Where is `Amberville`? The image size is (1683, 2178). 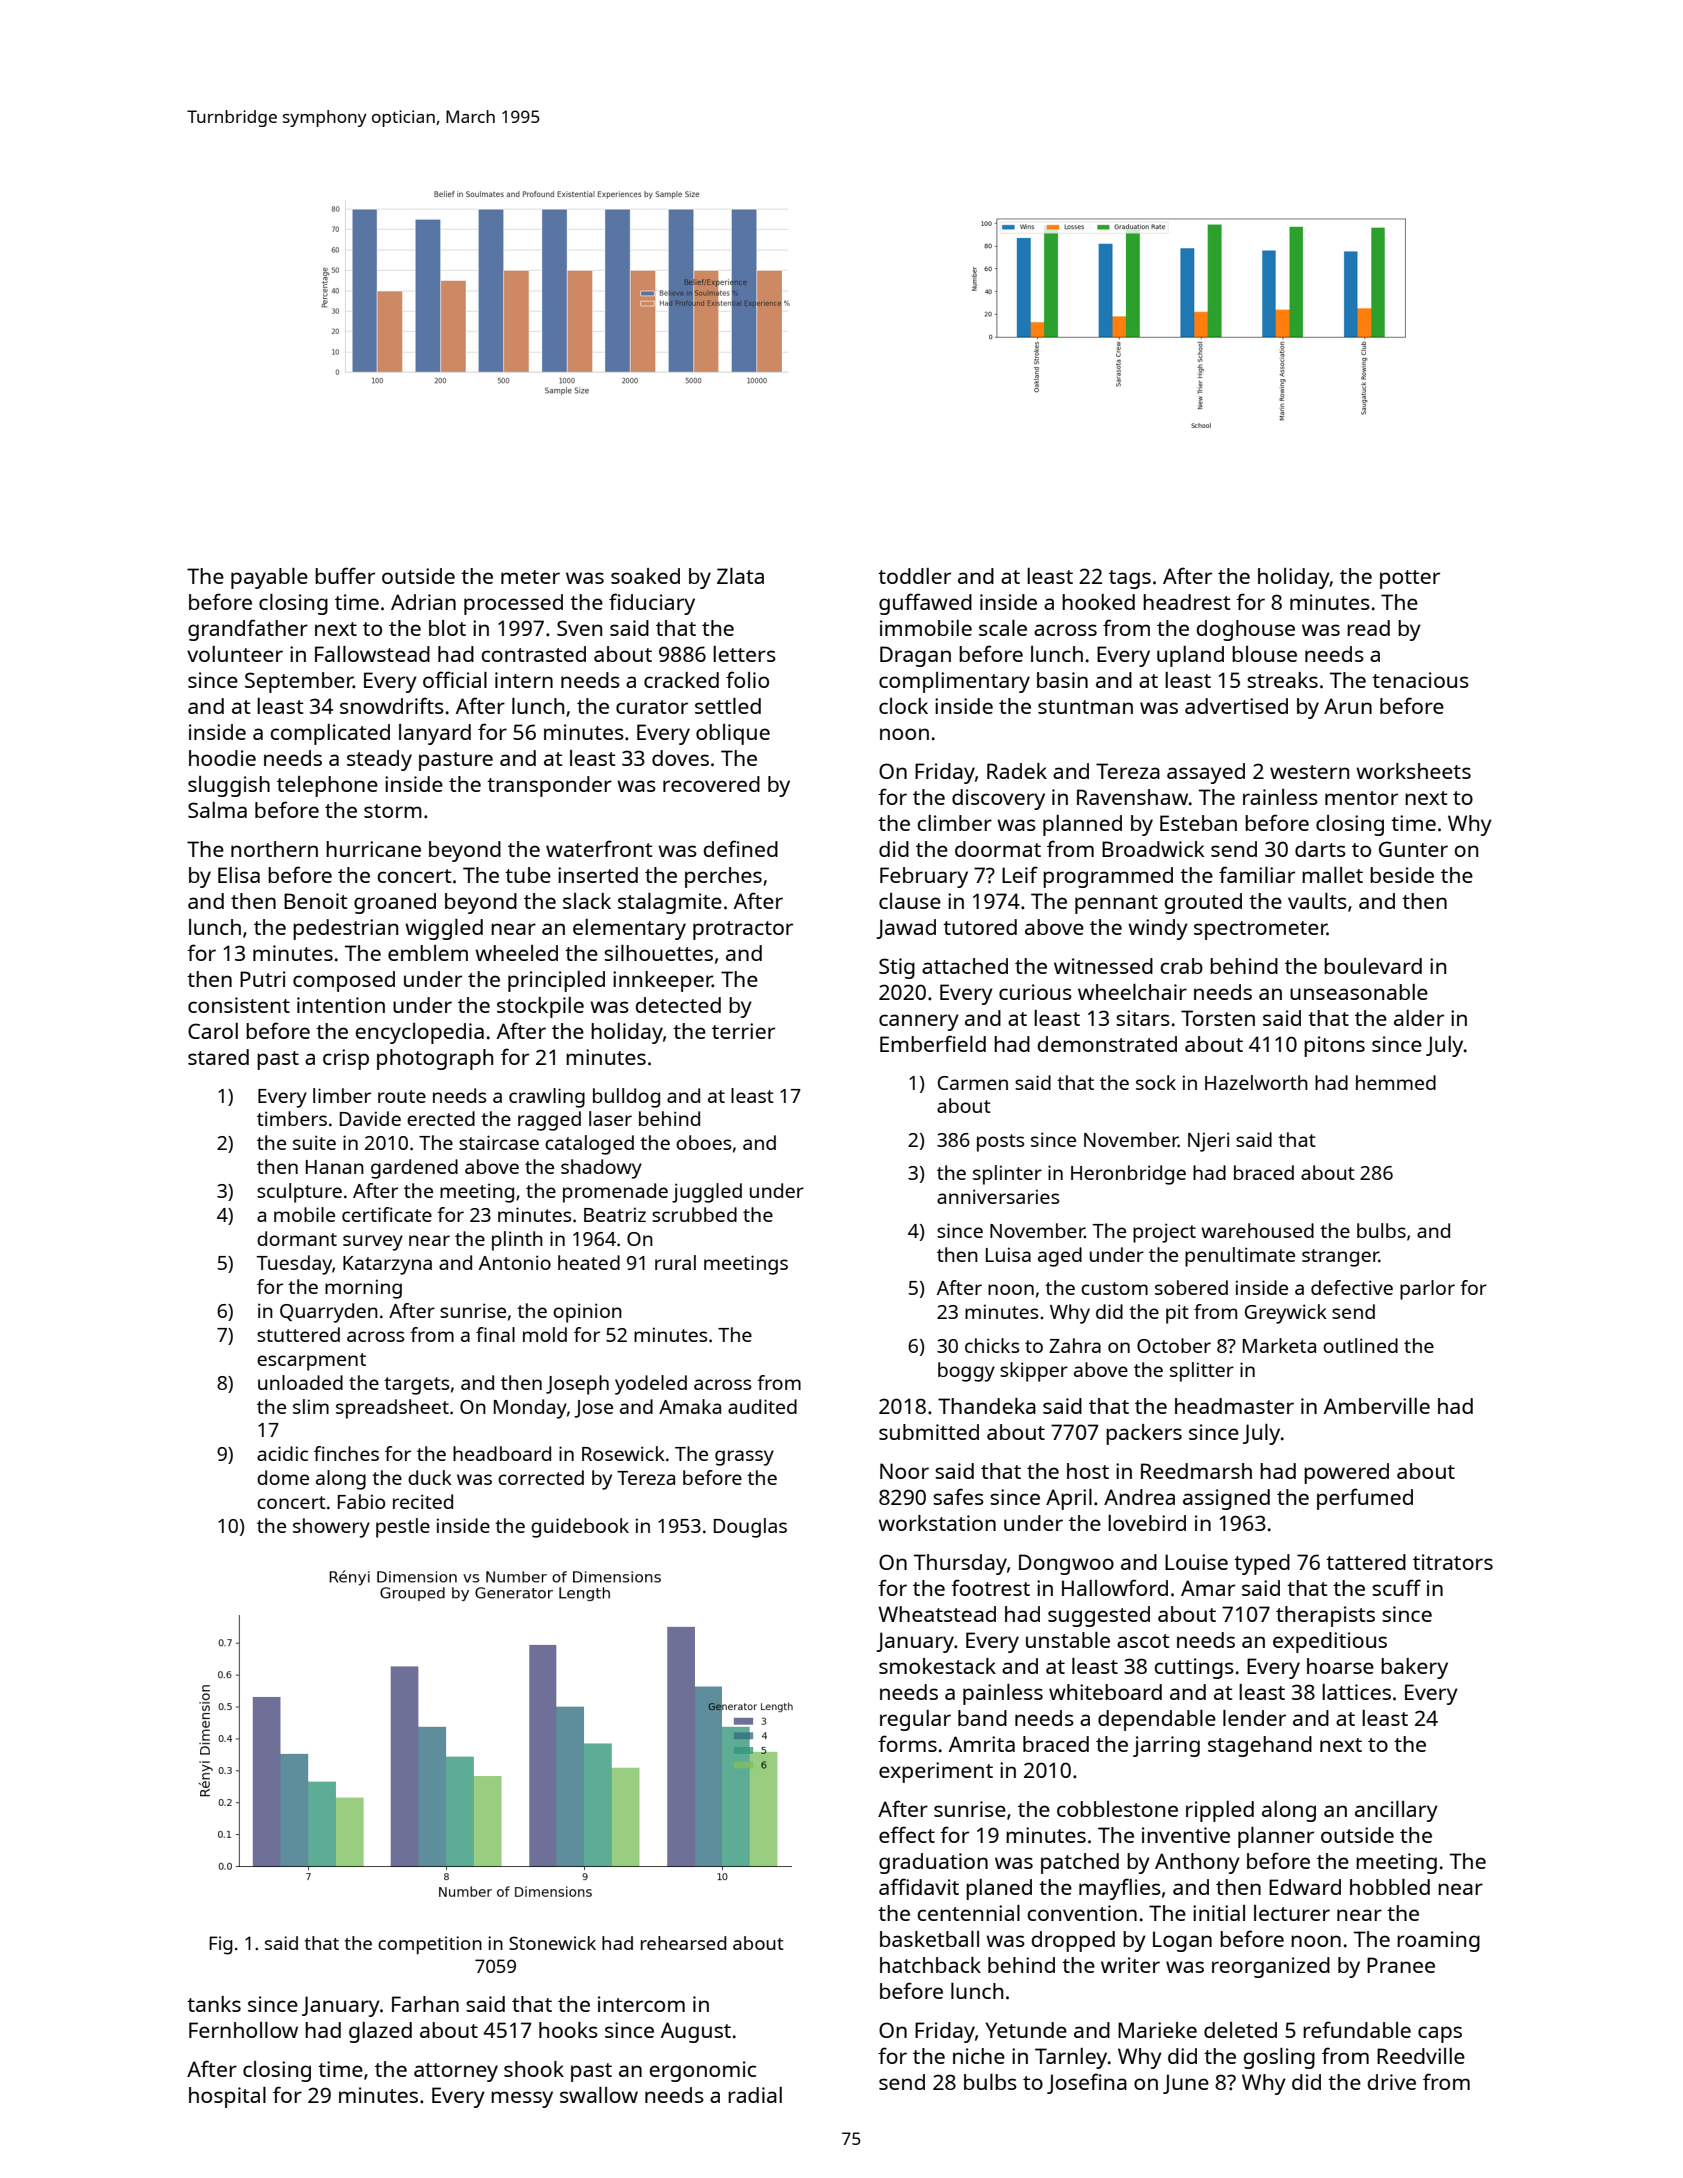 Amberville is located at coordinates (1377, 1406).
